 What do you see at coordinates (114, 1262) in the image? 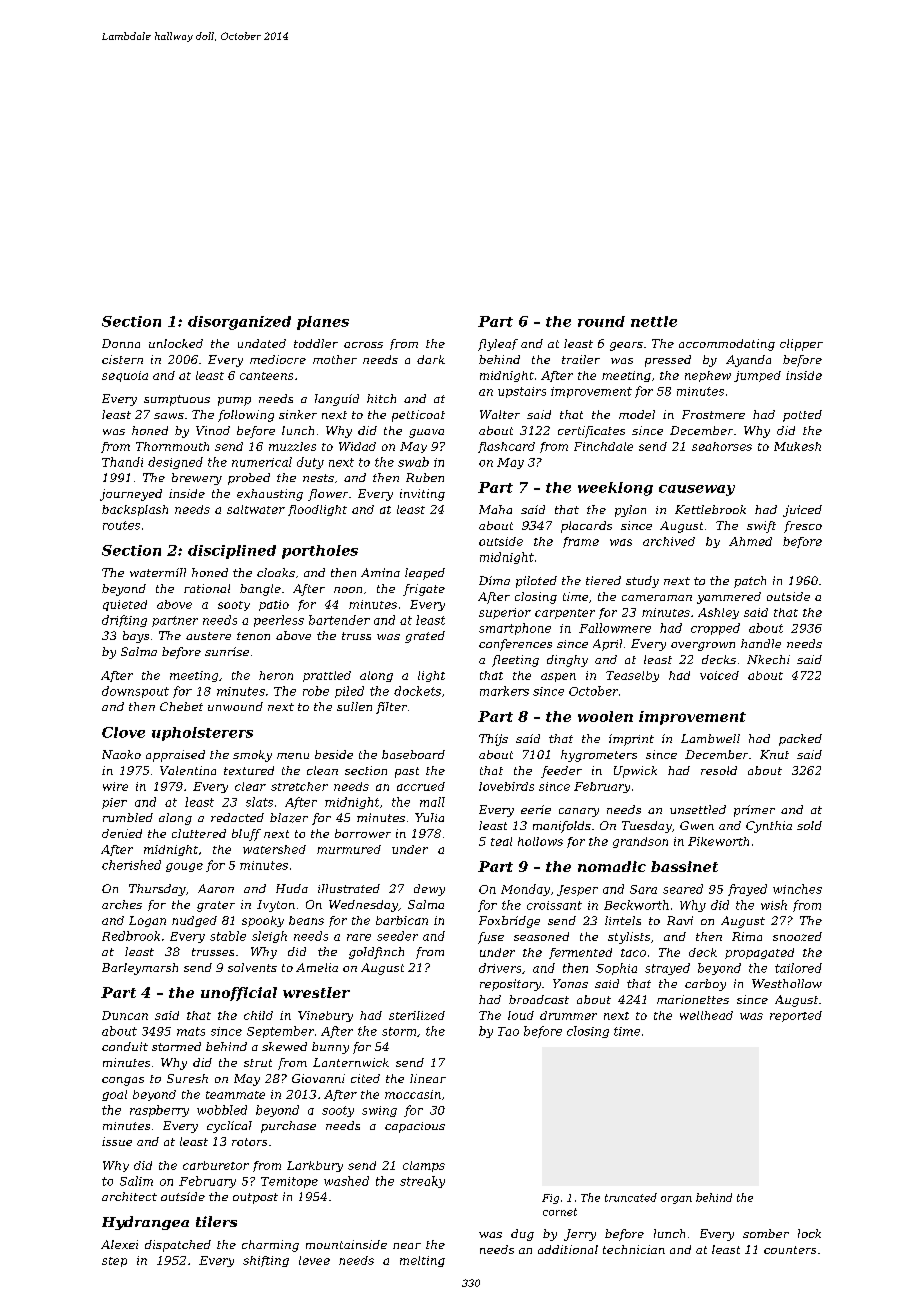
I see `step` at bounding box center [114, 1262].
